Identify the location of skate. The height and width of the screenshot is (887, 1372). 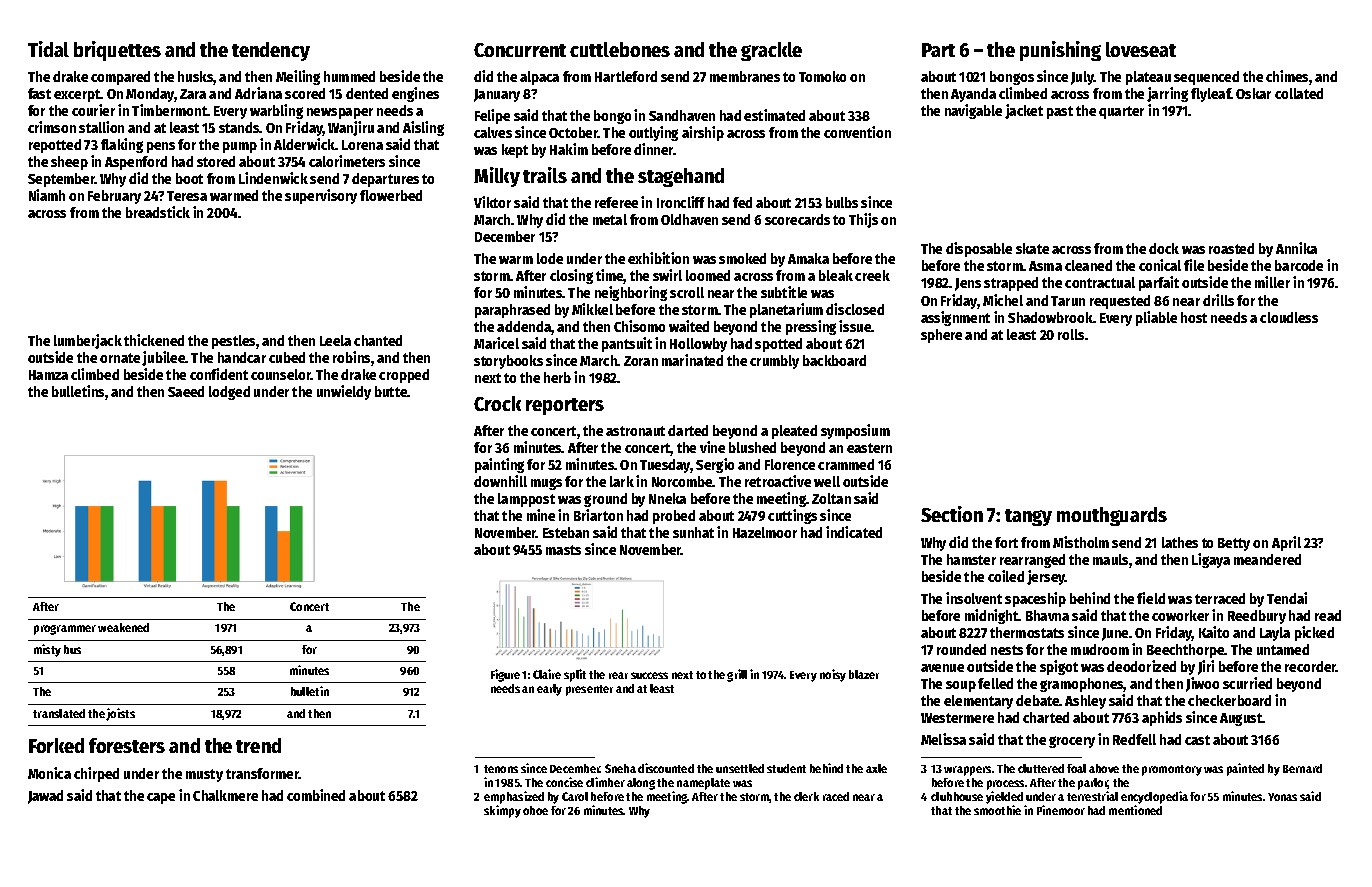
(1032, 248).
